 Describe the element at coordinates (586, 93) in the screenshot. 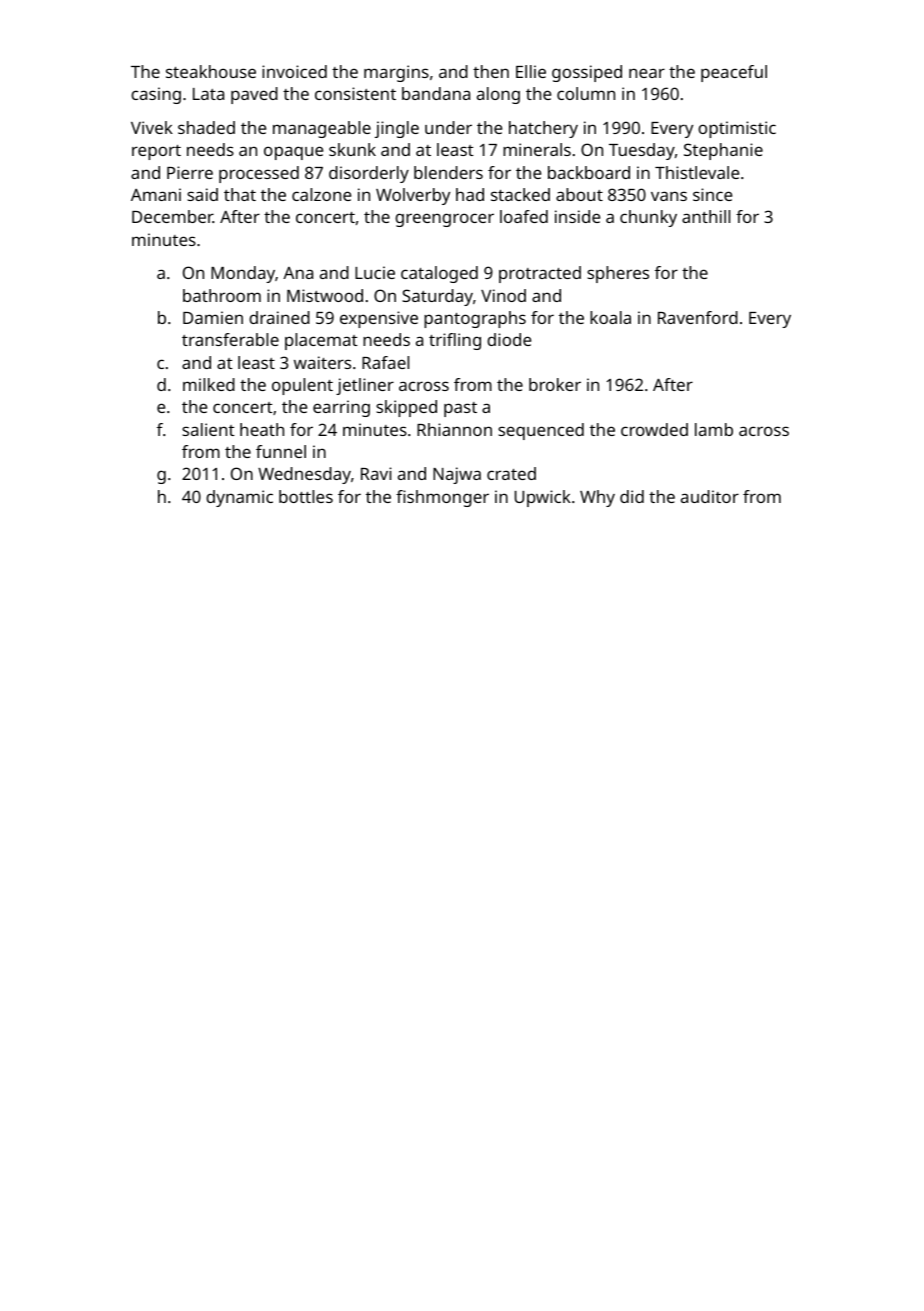

I see `column` at that location.
